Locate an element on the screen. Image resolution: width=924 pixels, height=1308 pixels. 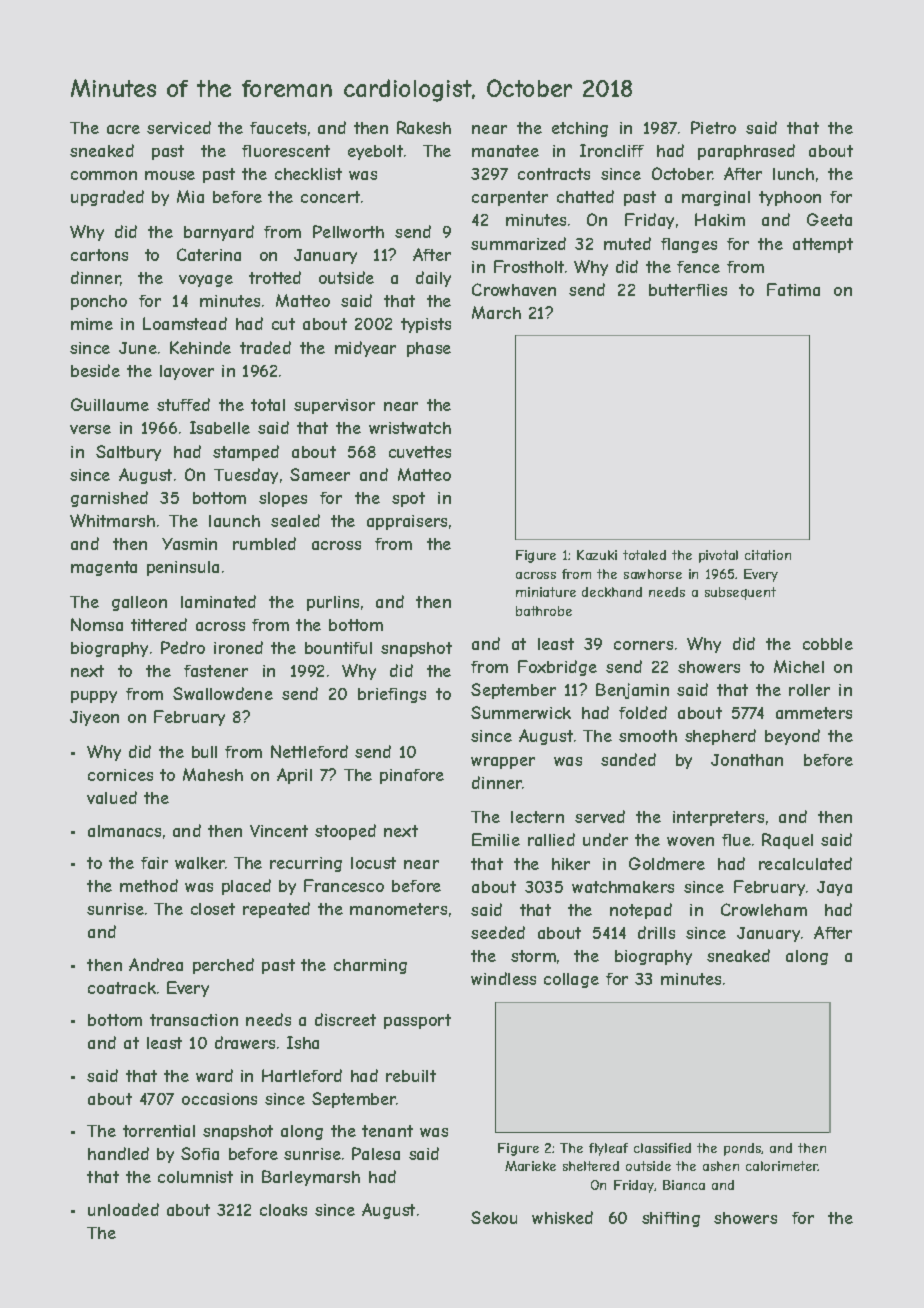
collage is located at coordinates (571, 980).
